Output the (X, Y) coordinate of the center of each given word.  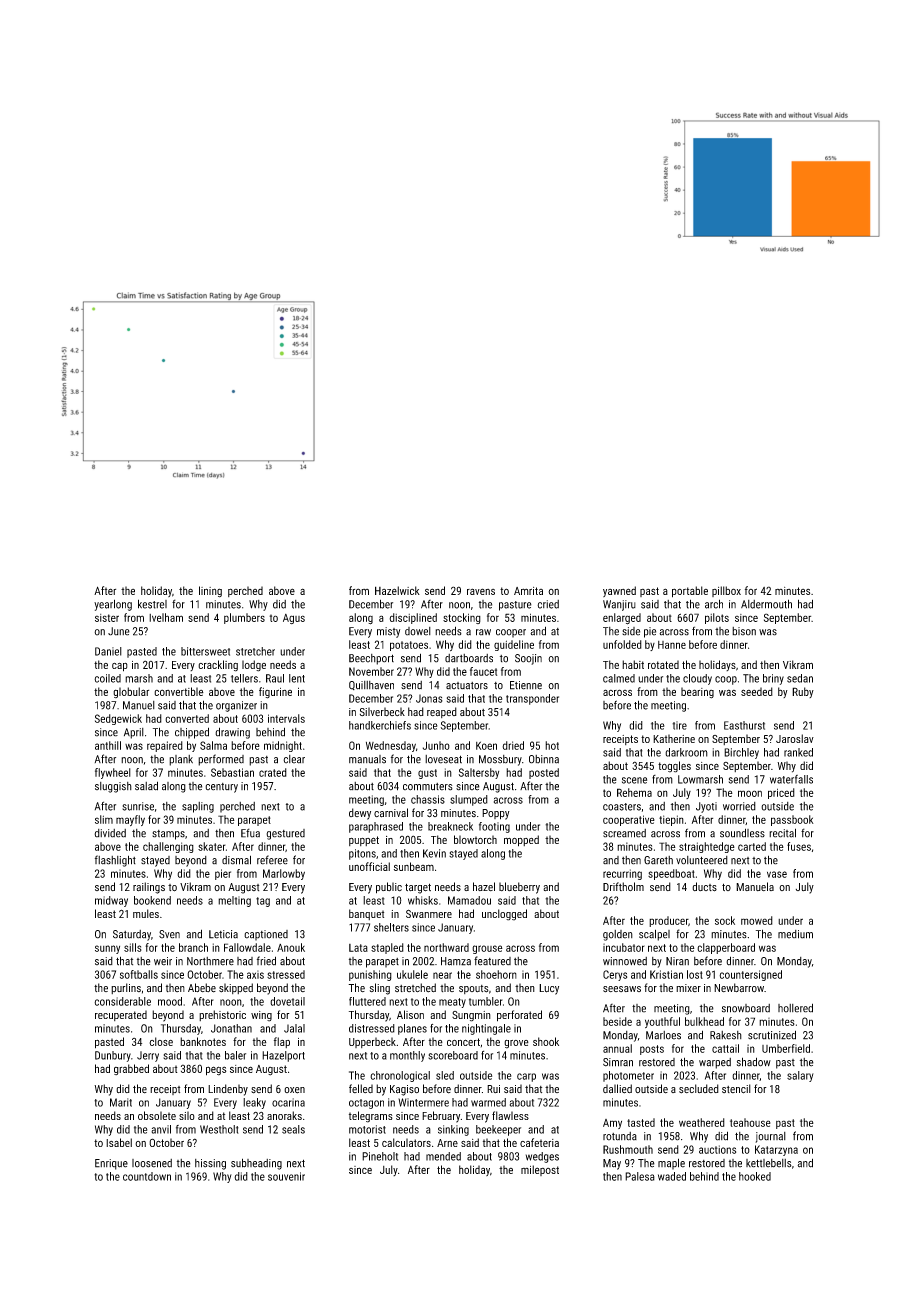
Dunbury (113, 1056)
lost (695, 974)
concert (463, 1042)
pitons (362, 854)
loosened (152, 1163)
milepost (540, 1170)
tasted (641, 1122)
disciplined (413, 618)
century (221, 788)
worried (739, 806)
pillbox (726, 591)
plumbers (244, 618)
